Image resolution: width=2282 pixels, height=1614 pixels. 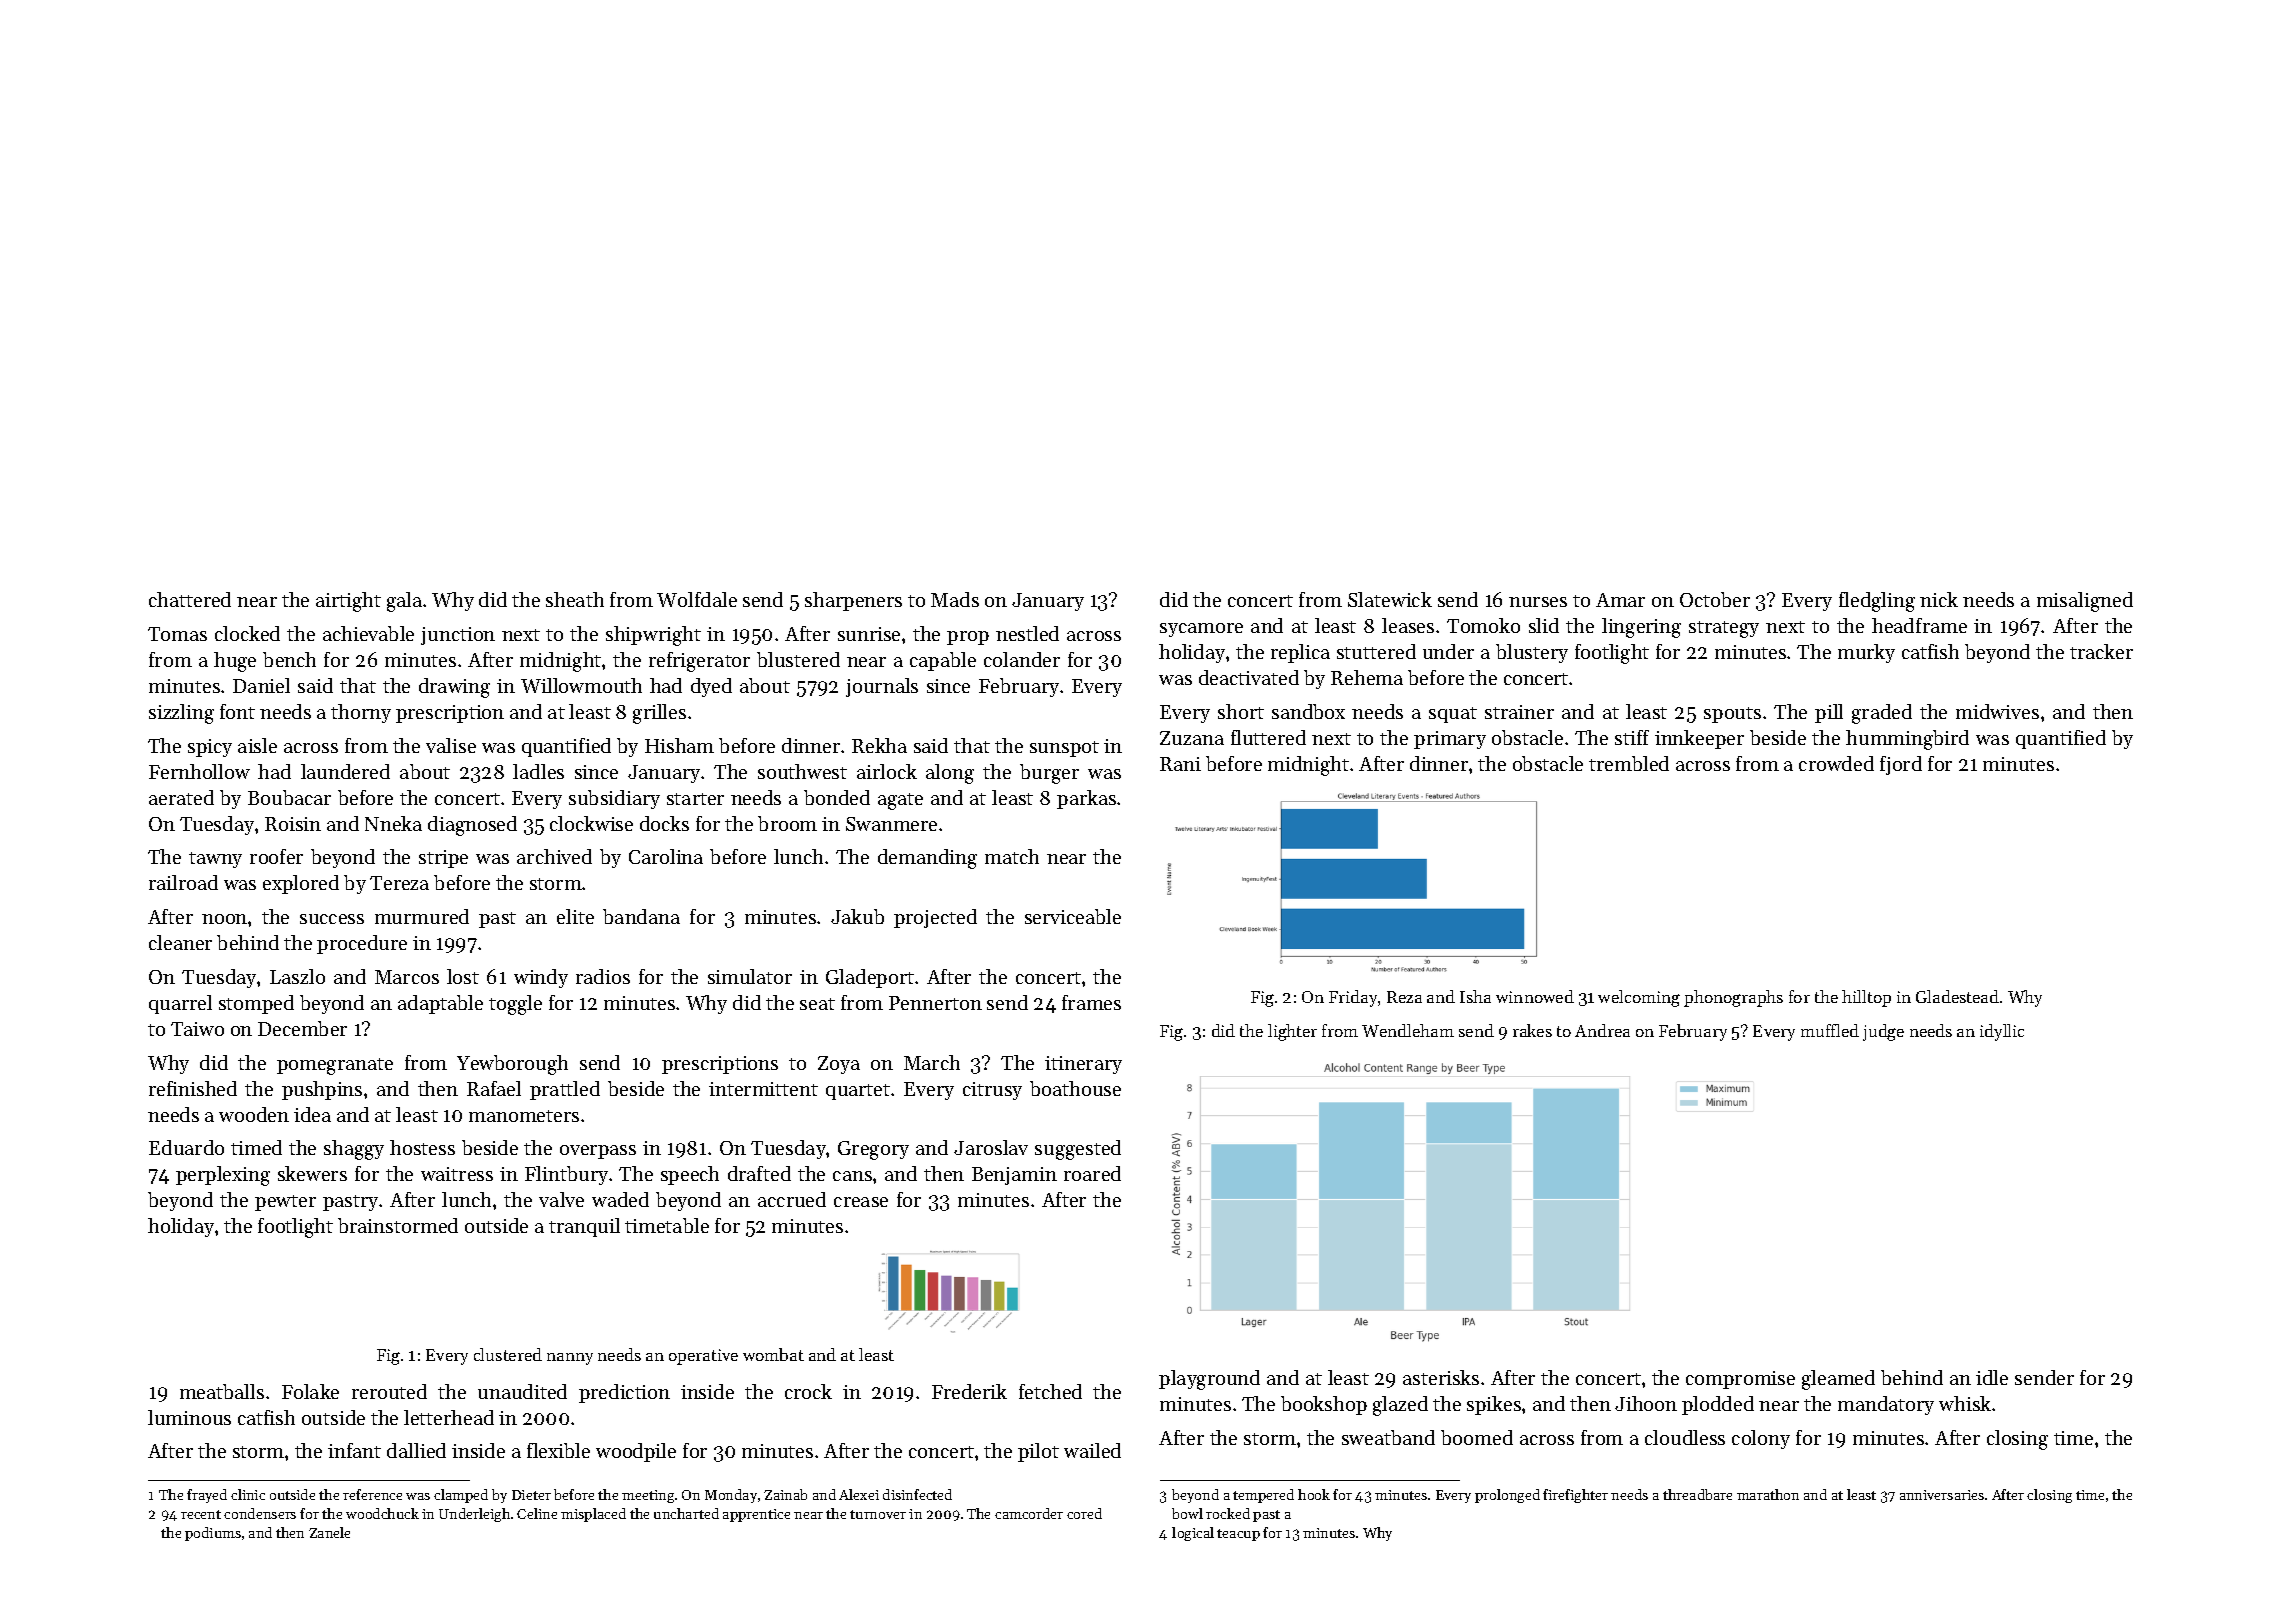 What do you see at coordinates (440, 1004) in the screenshot?
I see `adaptable` at bounding box center [440, 1004].
